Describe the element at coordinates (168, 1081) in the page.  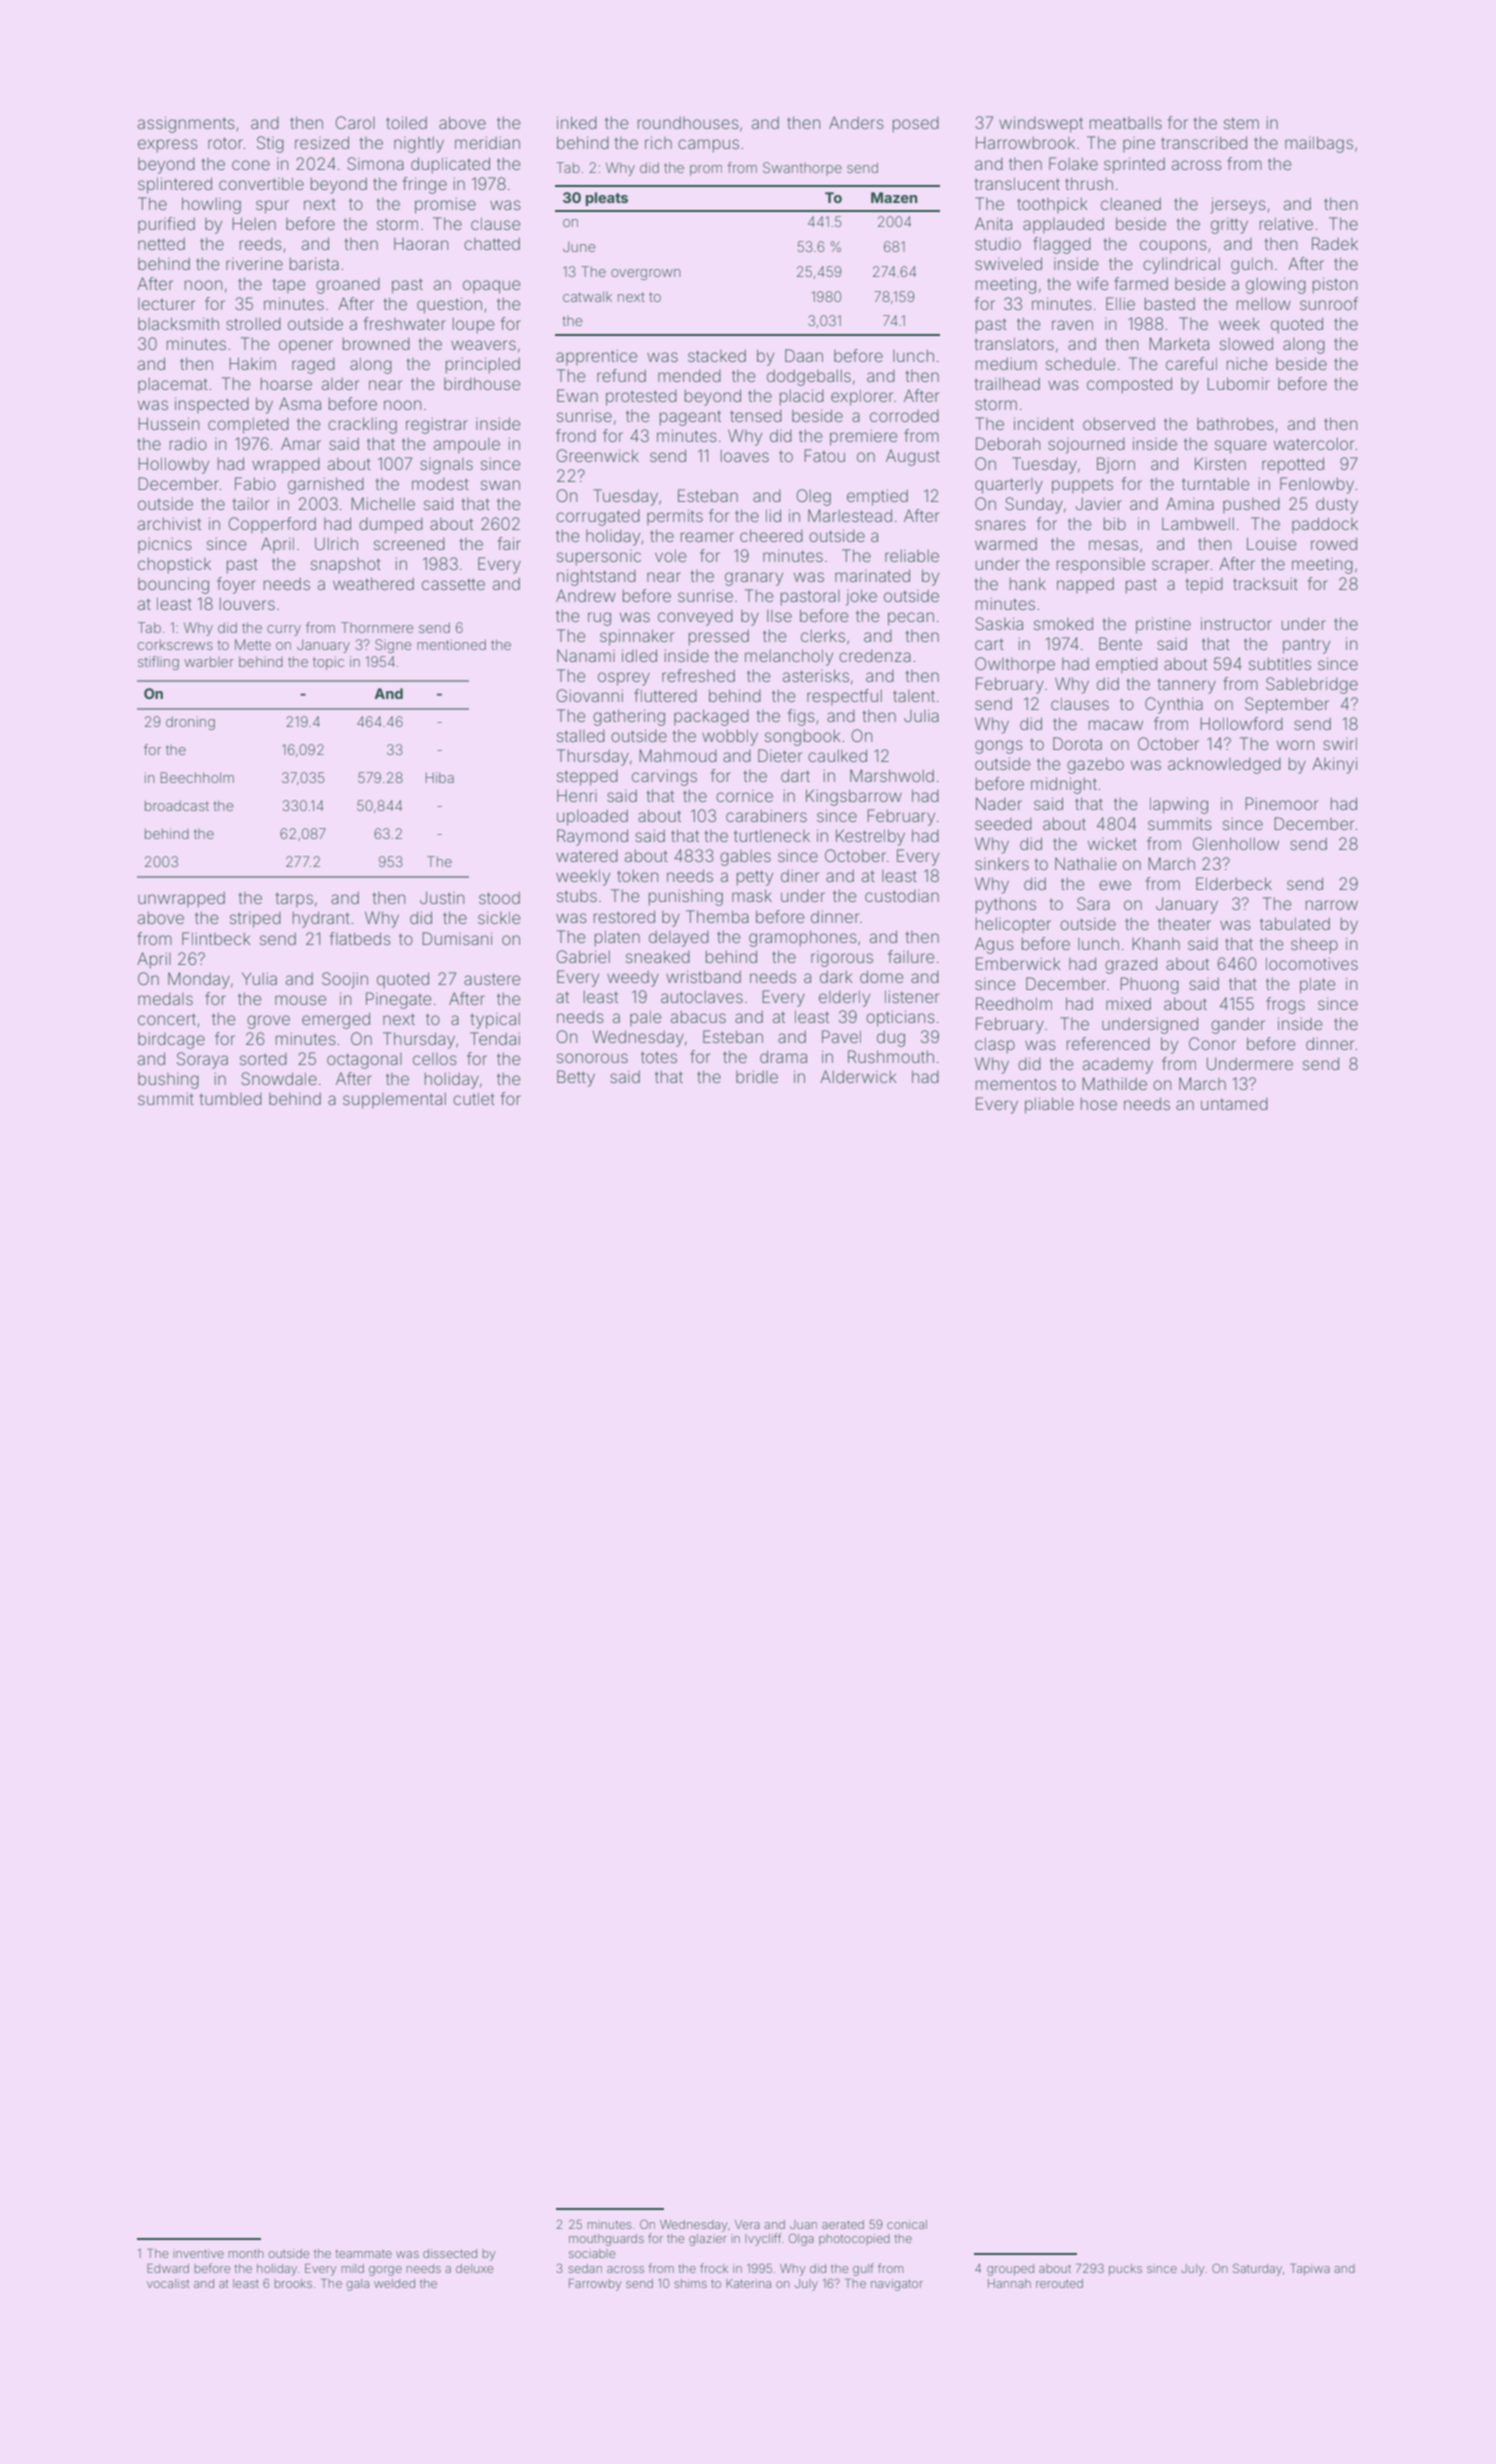
I see `bushing` at that location.
